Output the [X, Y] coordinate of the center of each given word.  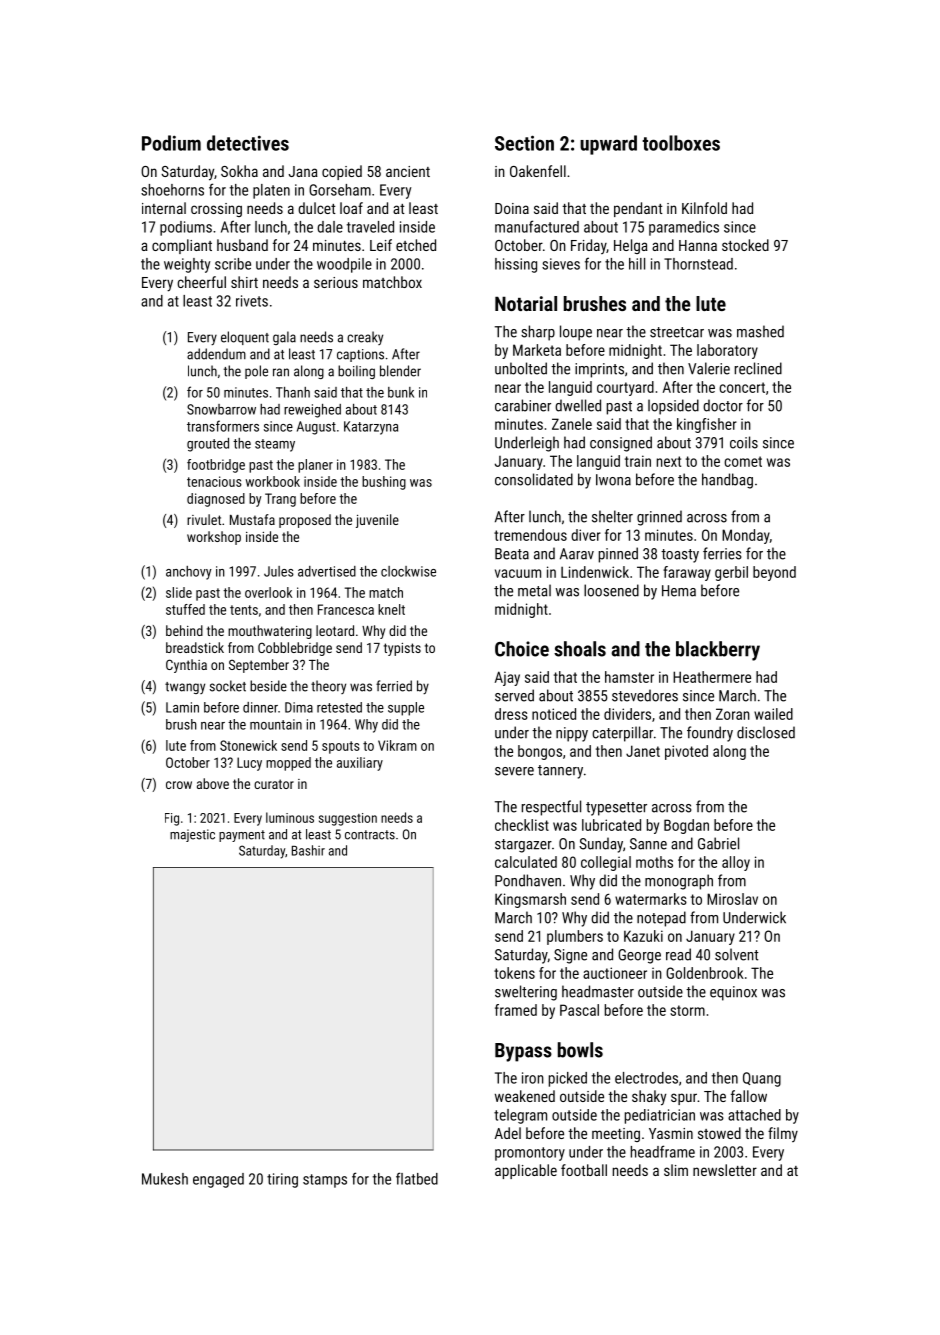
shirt [244, 282]
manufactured [537, 226]
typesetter [616, 809]
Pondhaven [528, 880]
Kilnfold [704, 208]
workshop [214, 538]
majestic [192, 835]
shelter [612, 516]
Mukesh [165, 1179]
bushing [384, 483]
